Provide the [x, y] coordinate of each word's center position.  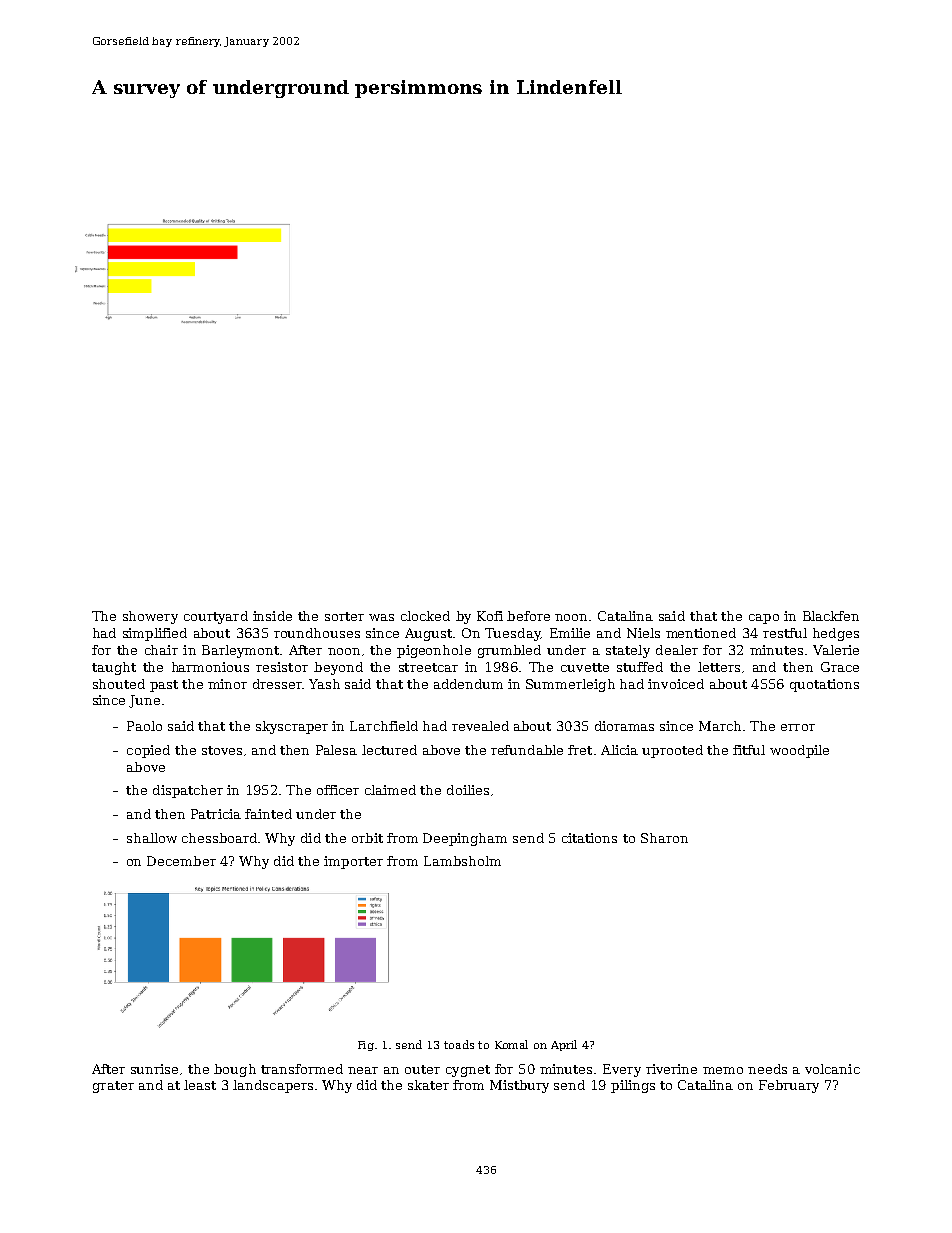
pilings [633, 1086]
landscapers [273, 1086]
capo [764, 619]
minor [227, 684]
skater [428, 1085]
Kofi [490, 616]
